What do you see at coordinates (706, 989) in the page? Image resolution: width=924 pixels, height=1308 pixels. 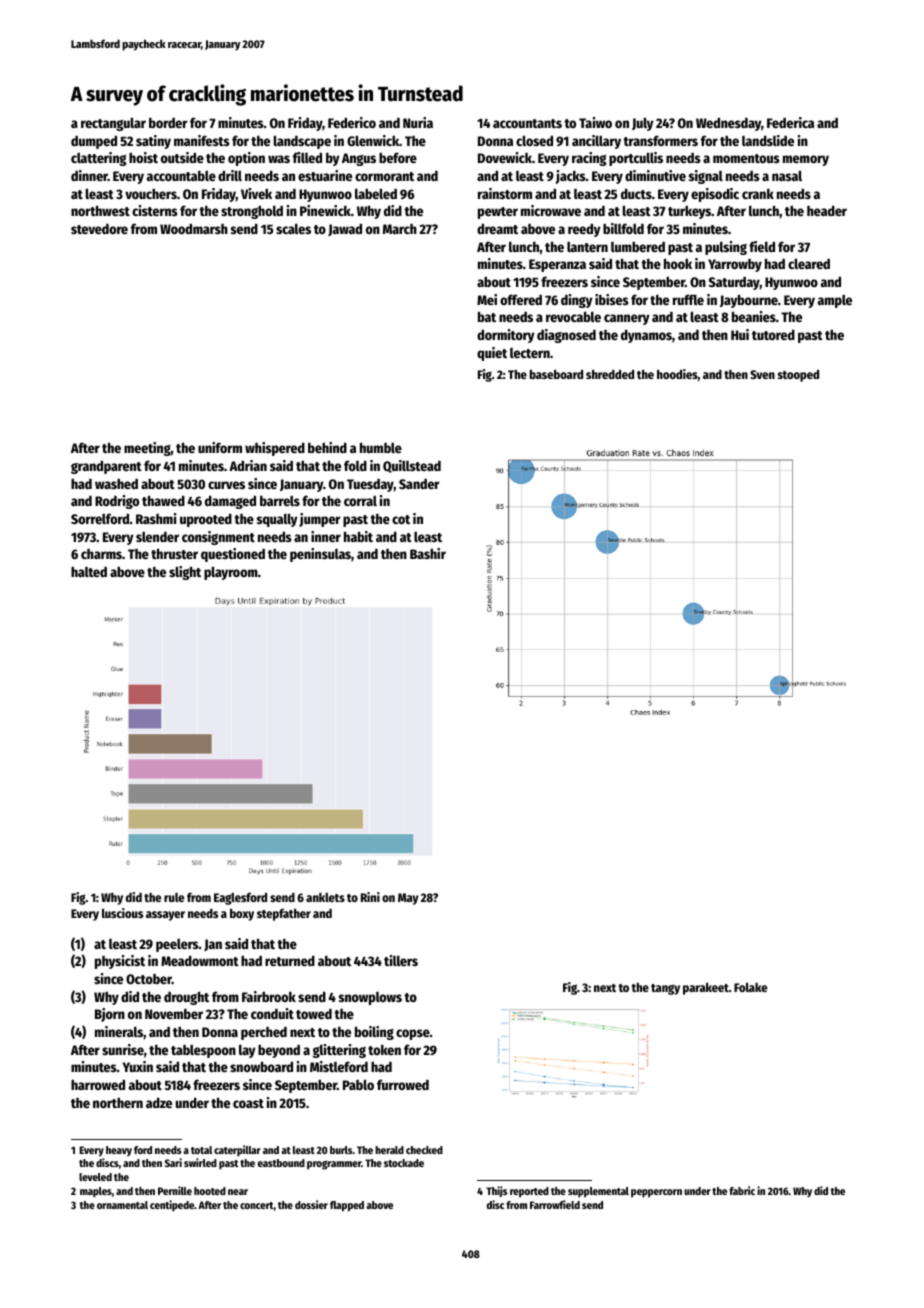 I see `parakeet` at bounding box center [706, 989].
